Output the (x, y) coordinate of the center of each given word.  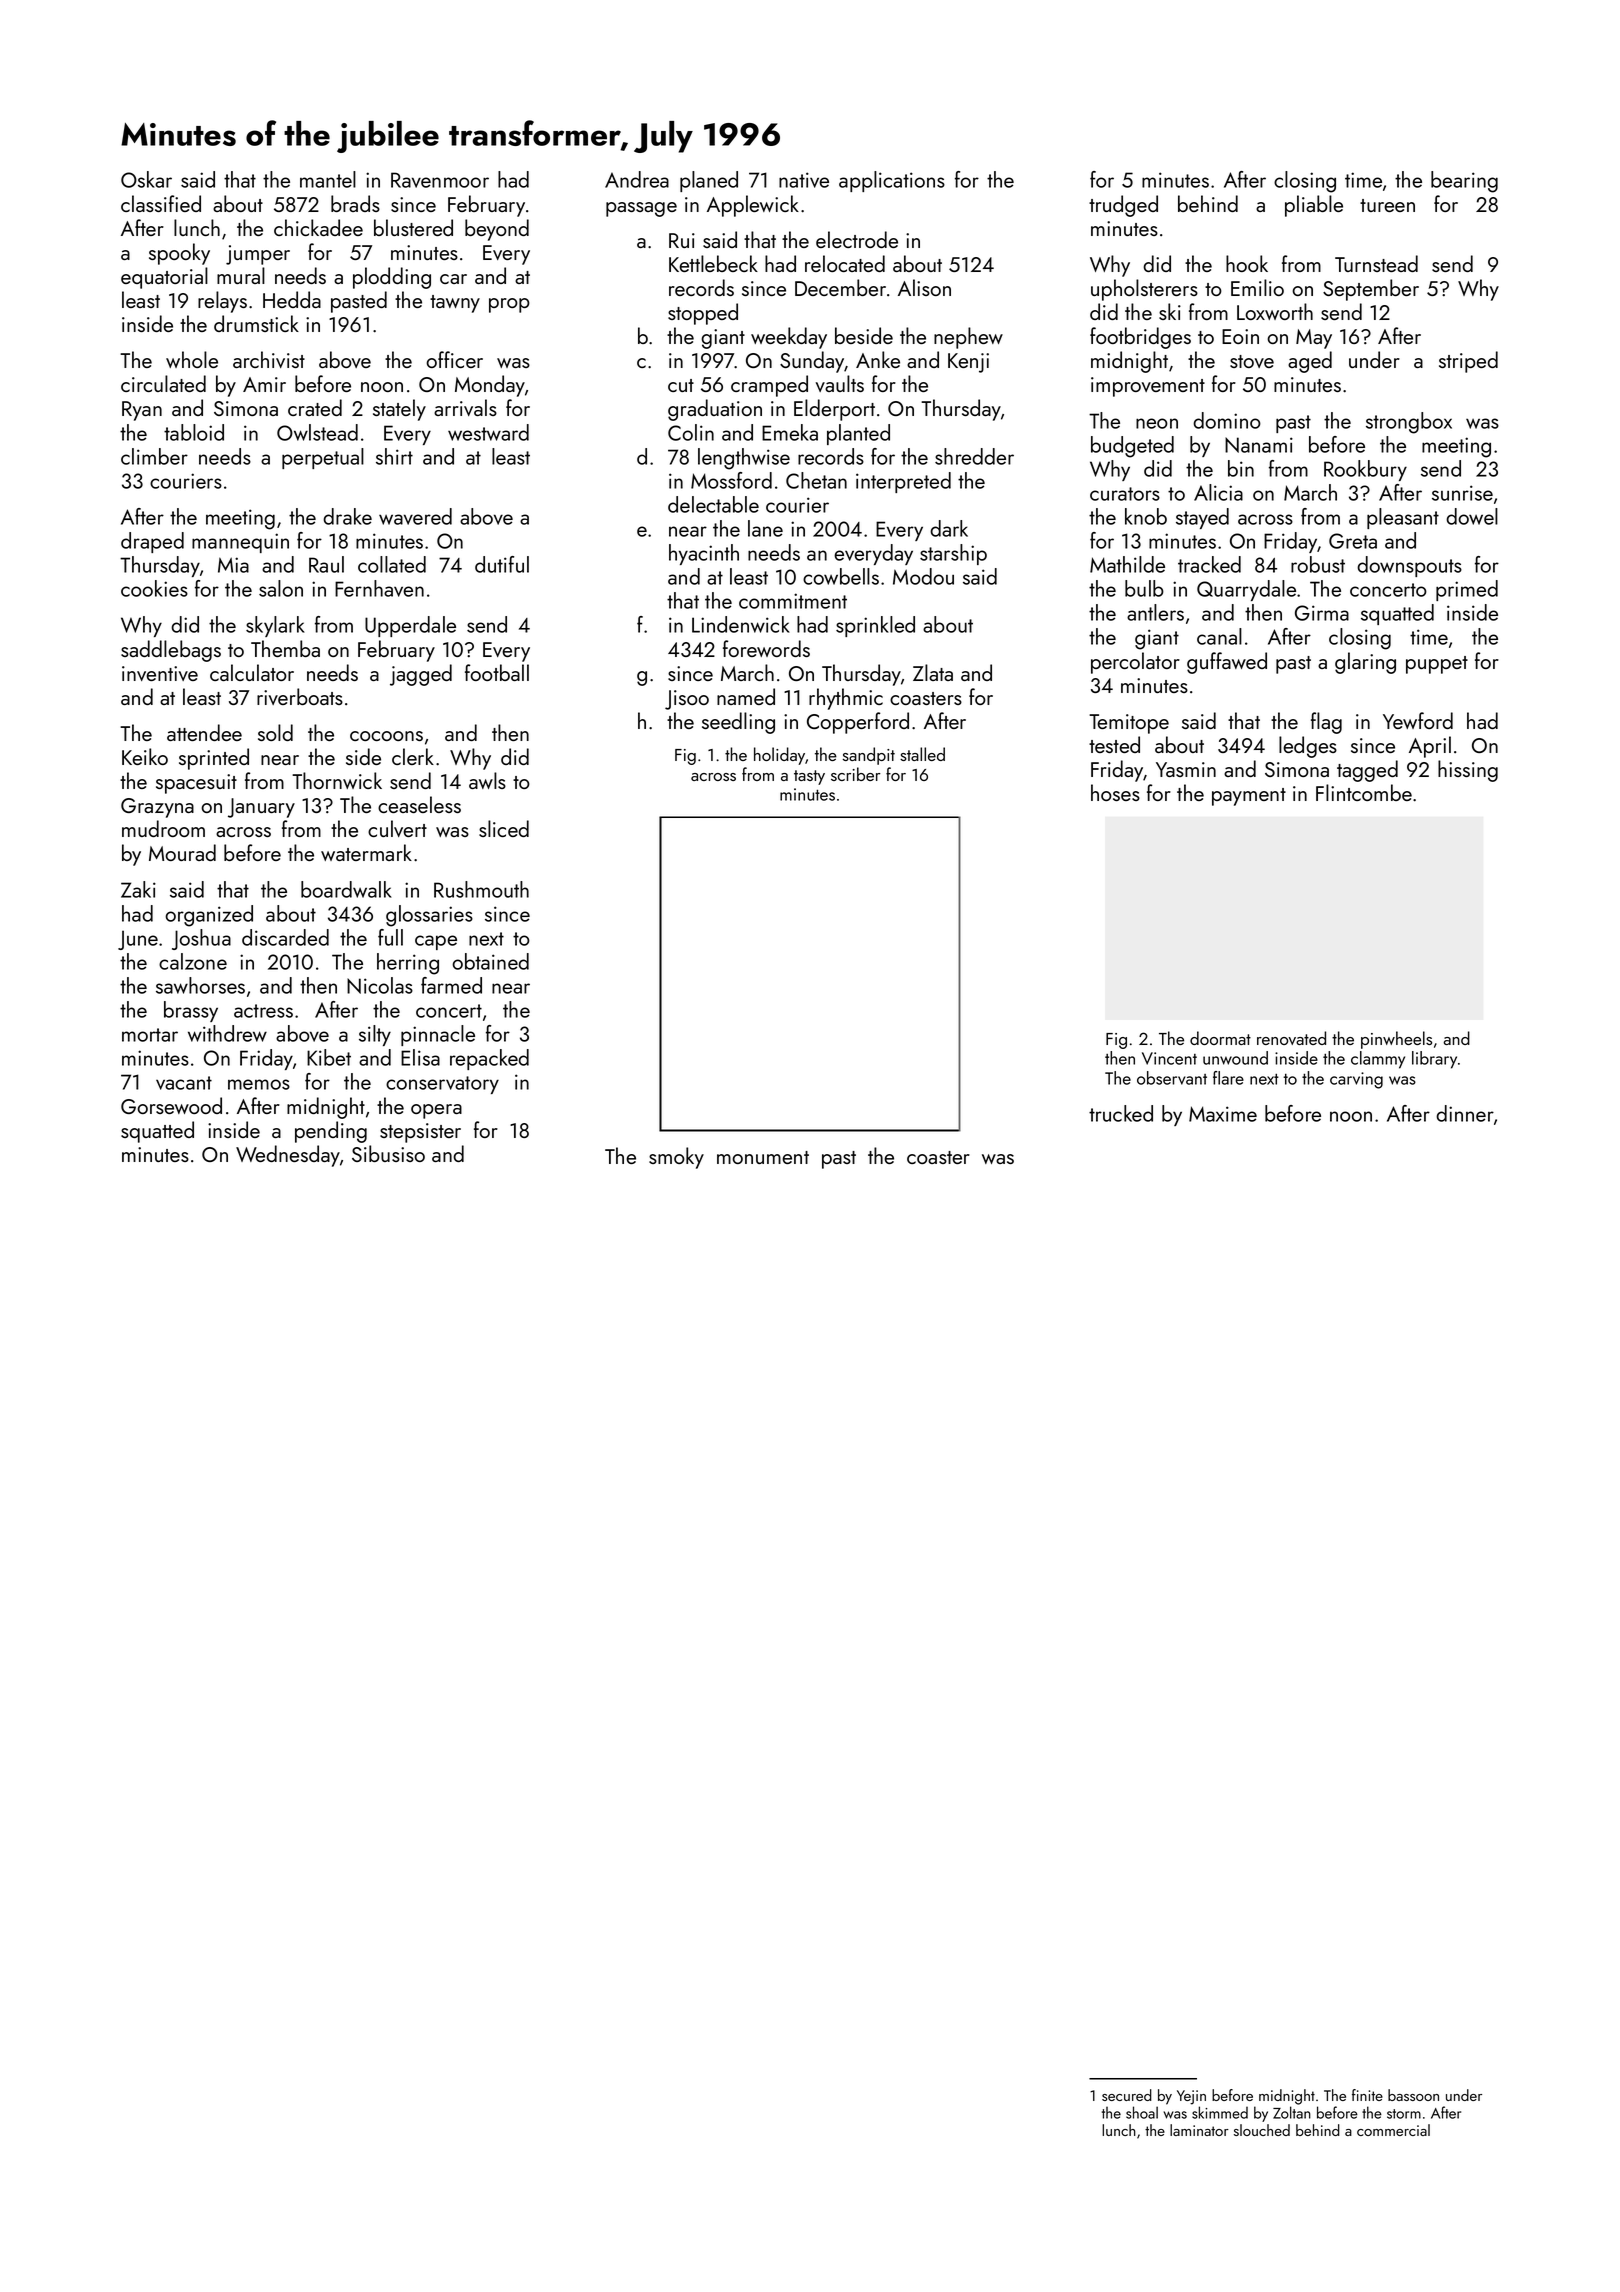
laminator (1199, 2130)
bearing (1464, 182)
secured (1127, 2095)
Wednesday (288, 1156)
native (804, 180)
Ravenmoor (440, 180)
